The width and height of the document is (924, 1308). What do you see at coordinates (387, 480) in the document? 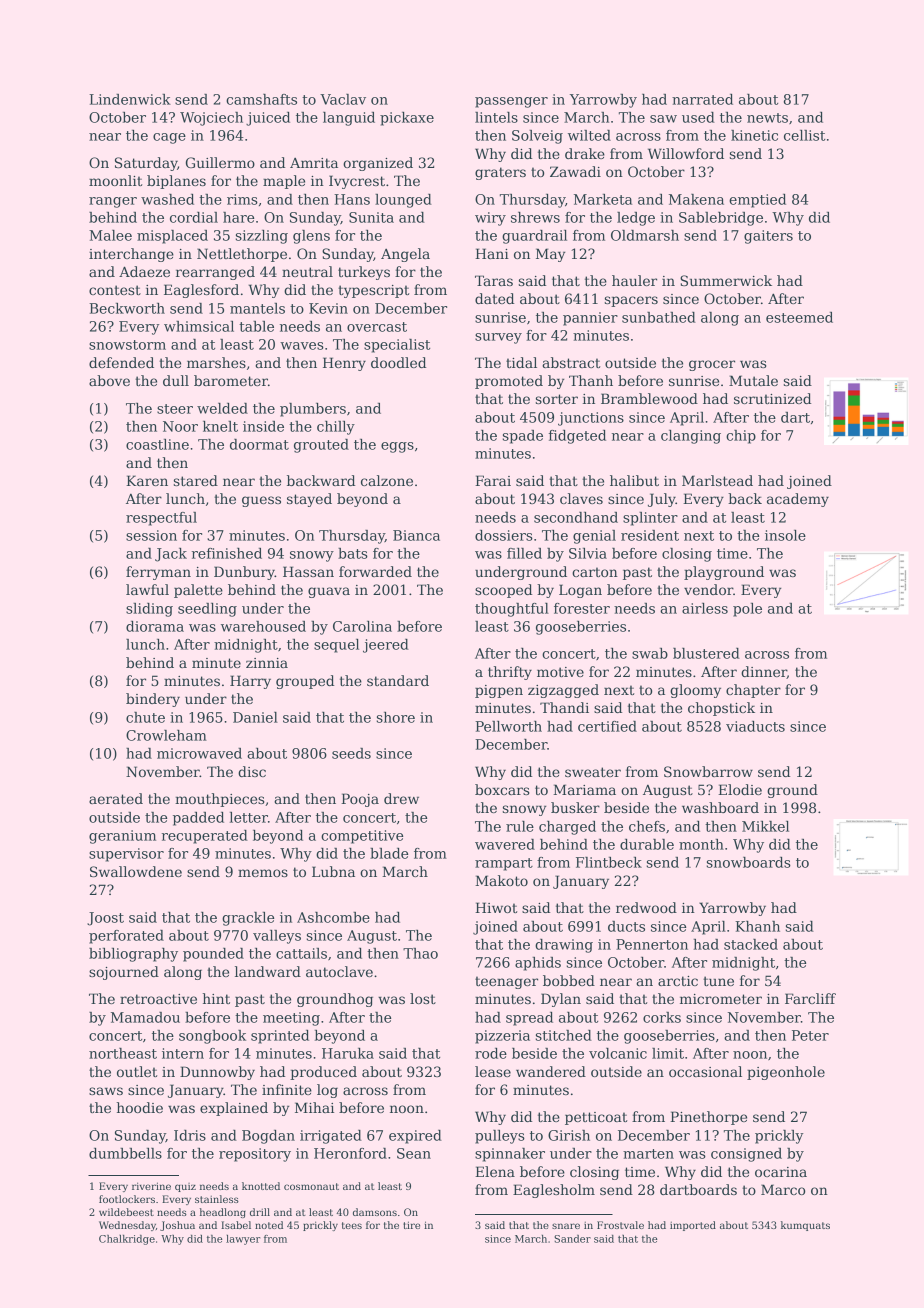
I see `calzone` at bounding box center [387, 480].
